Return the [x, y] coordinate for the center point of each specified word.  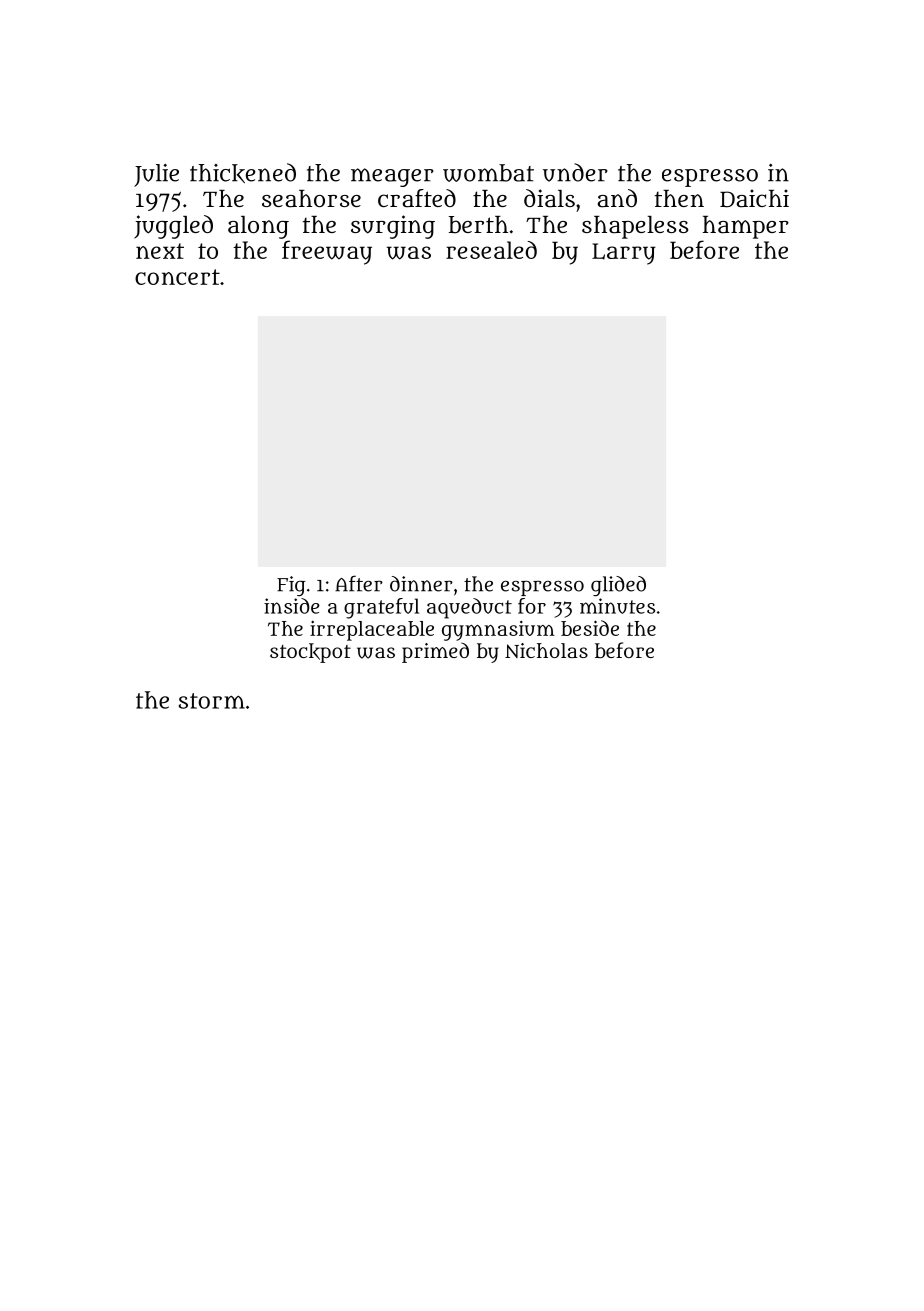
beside [590, 628]
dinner [421, 584]
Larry [624, 254]
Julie [156, 175]
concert [177, 277]
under [575, 172]
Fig [291, 586]
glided [618, 586]
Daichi [754, 198]
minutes [617, 606]
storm [212, 701]
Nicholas [546, 650]
